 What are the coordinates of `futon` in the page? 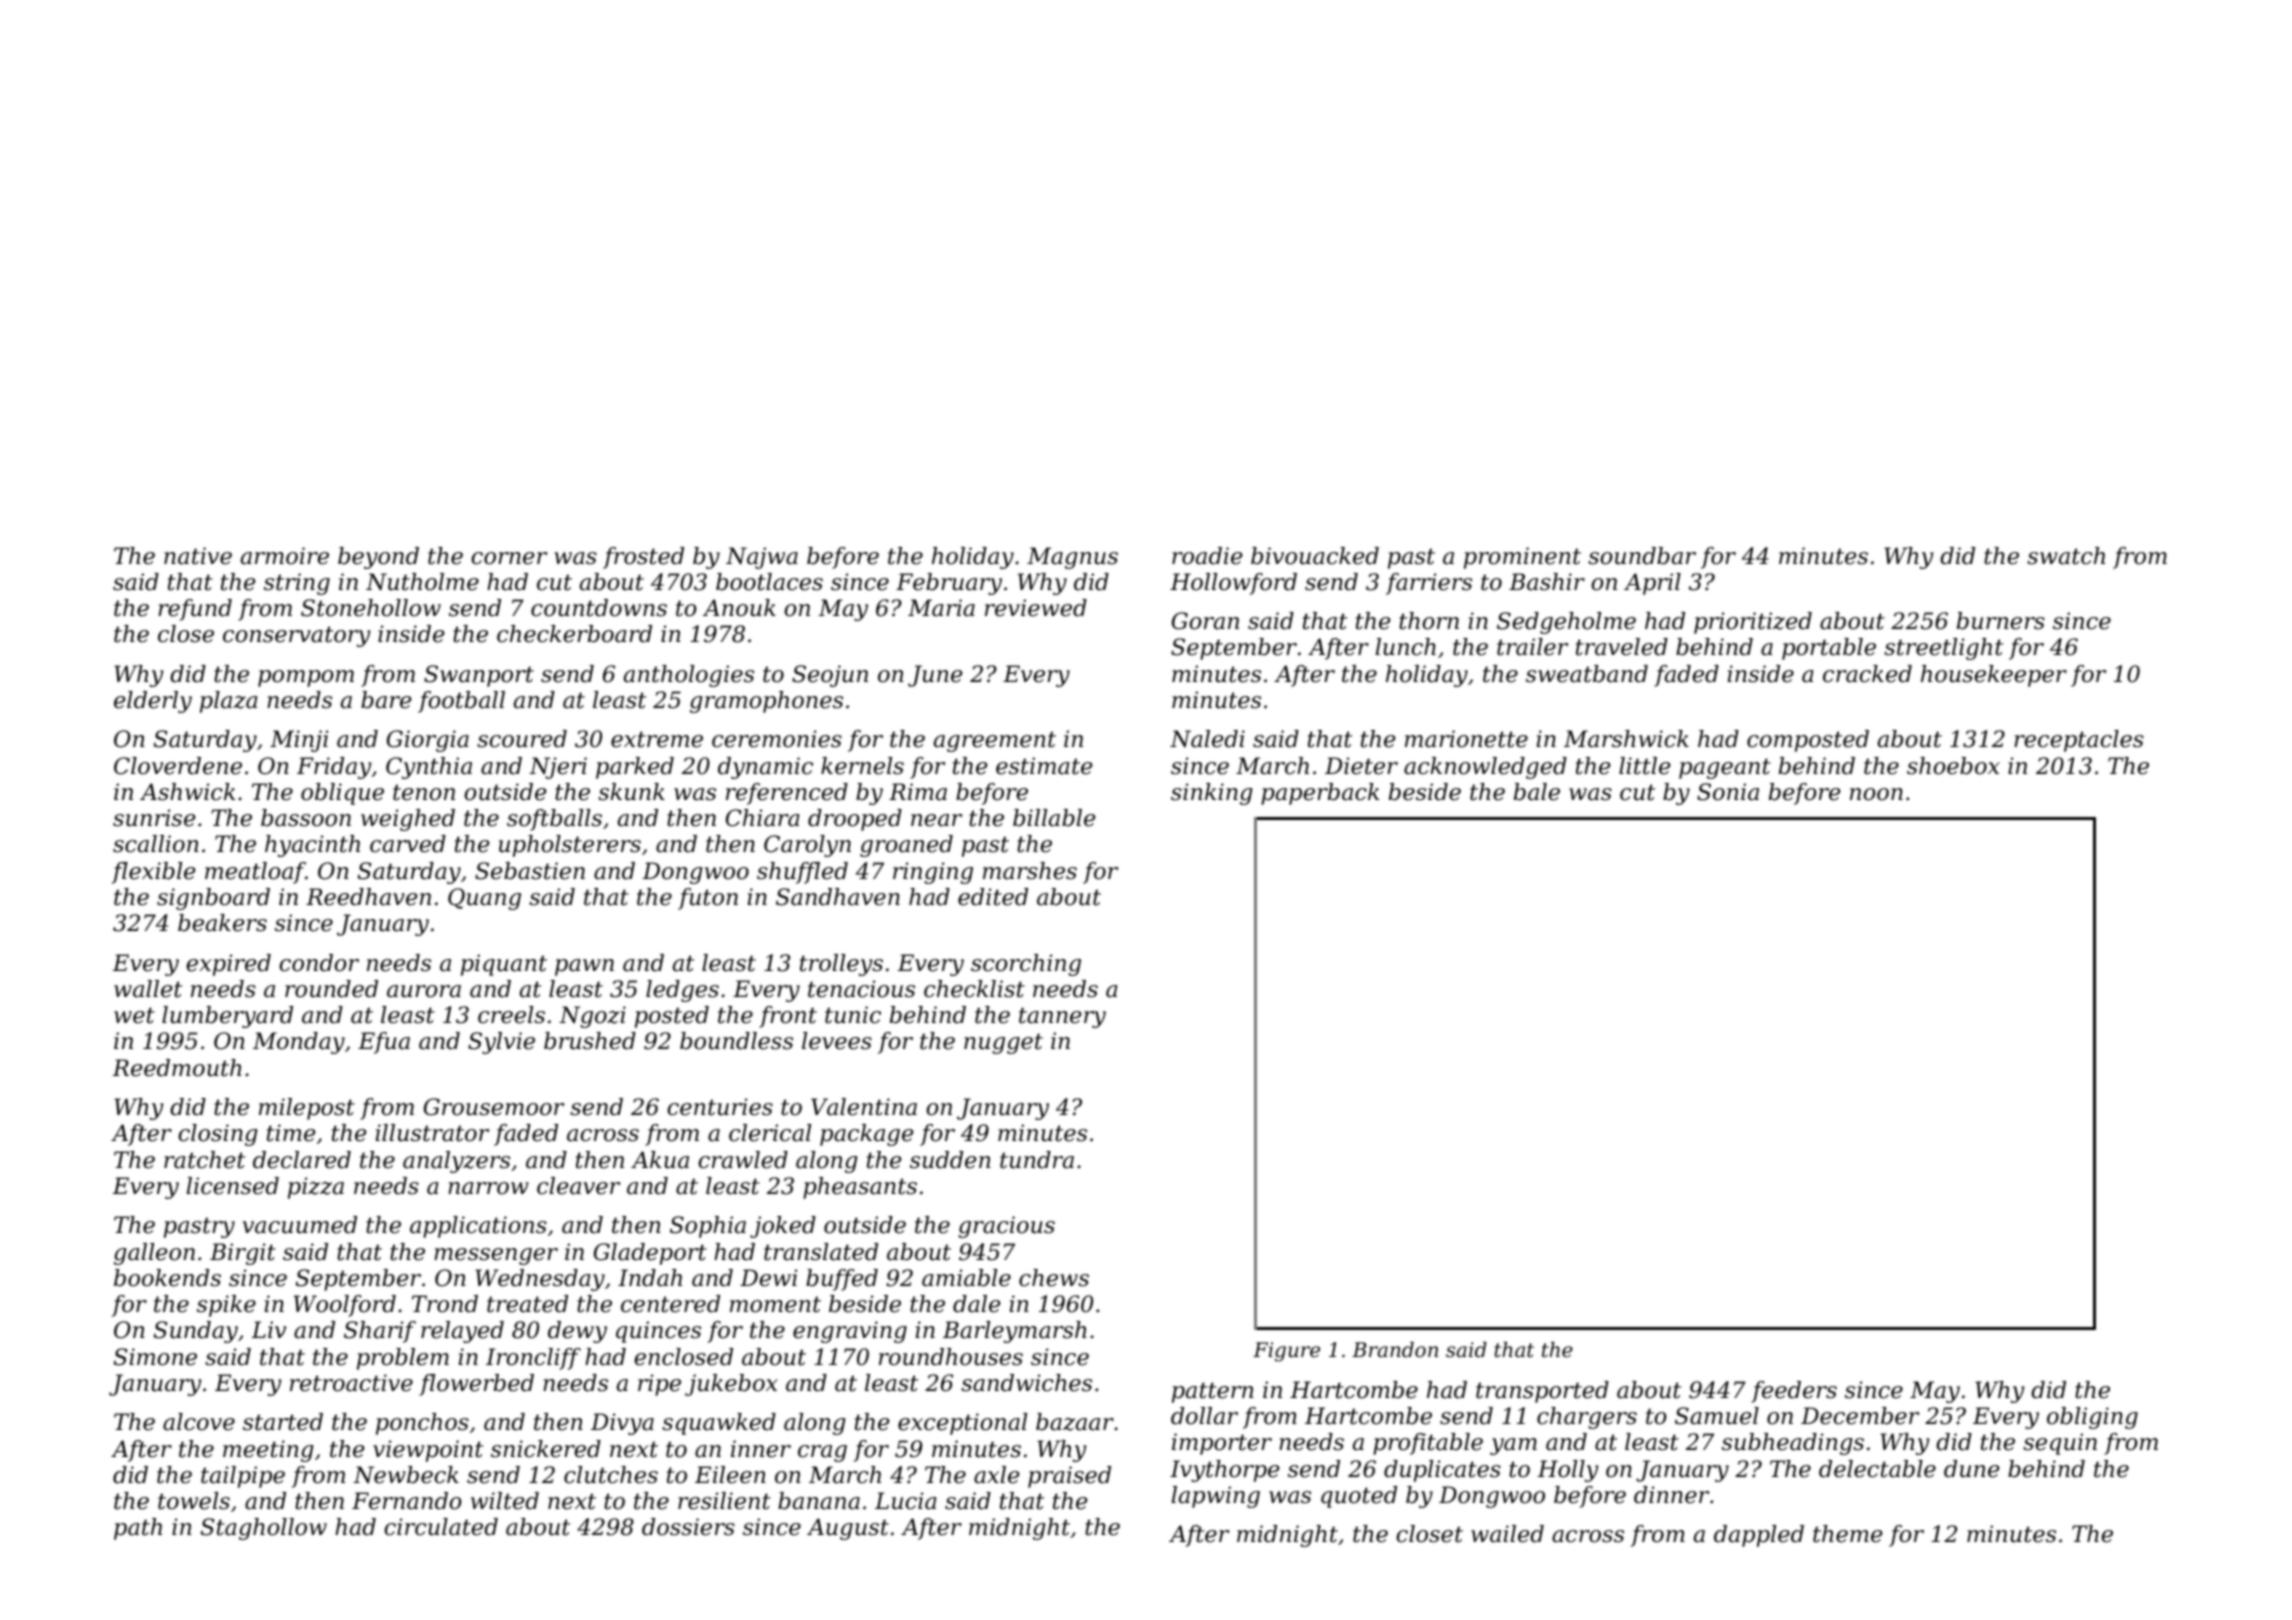 It's located at (708, 899).
